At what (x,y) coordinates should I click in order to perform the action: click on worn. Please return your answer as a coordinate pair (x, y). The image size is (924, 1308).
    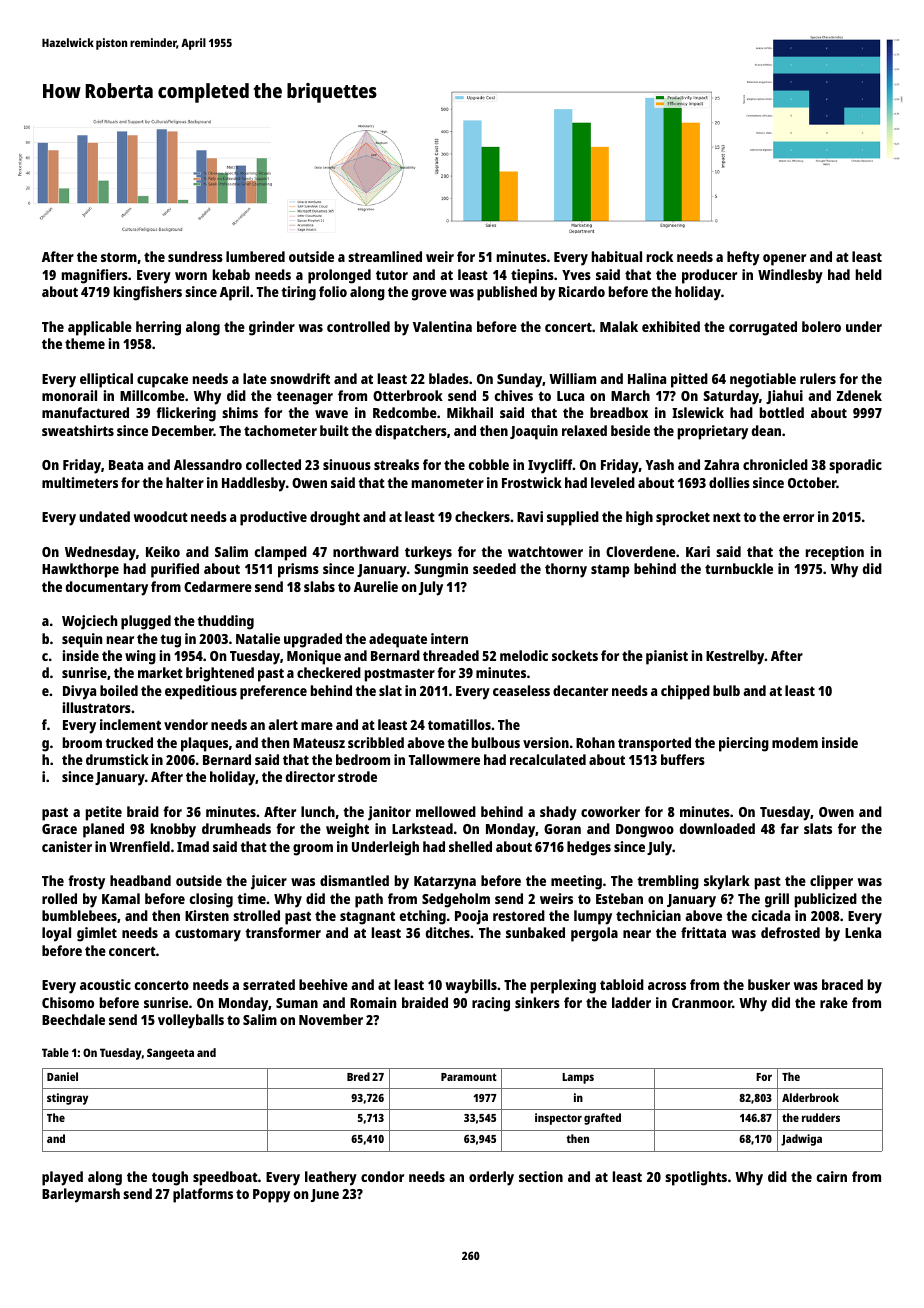
    Looking at the image, I should click on (191, 276).
